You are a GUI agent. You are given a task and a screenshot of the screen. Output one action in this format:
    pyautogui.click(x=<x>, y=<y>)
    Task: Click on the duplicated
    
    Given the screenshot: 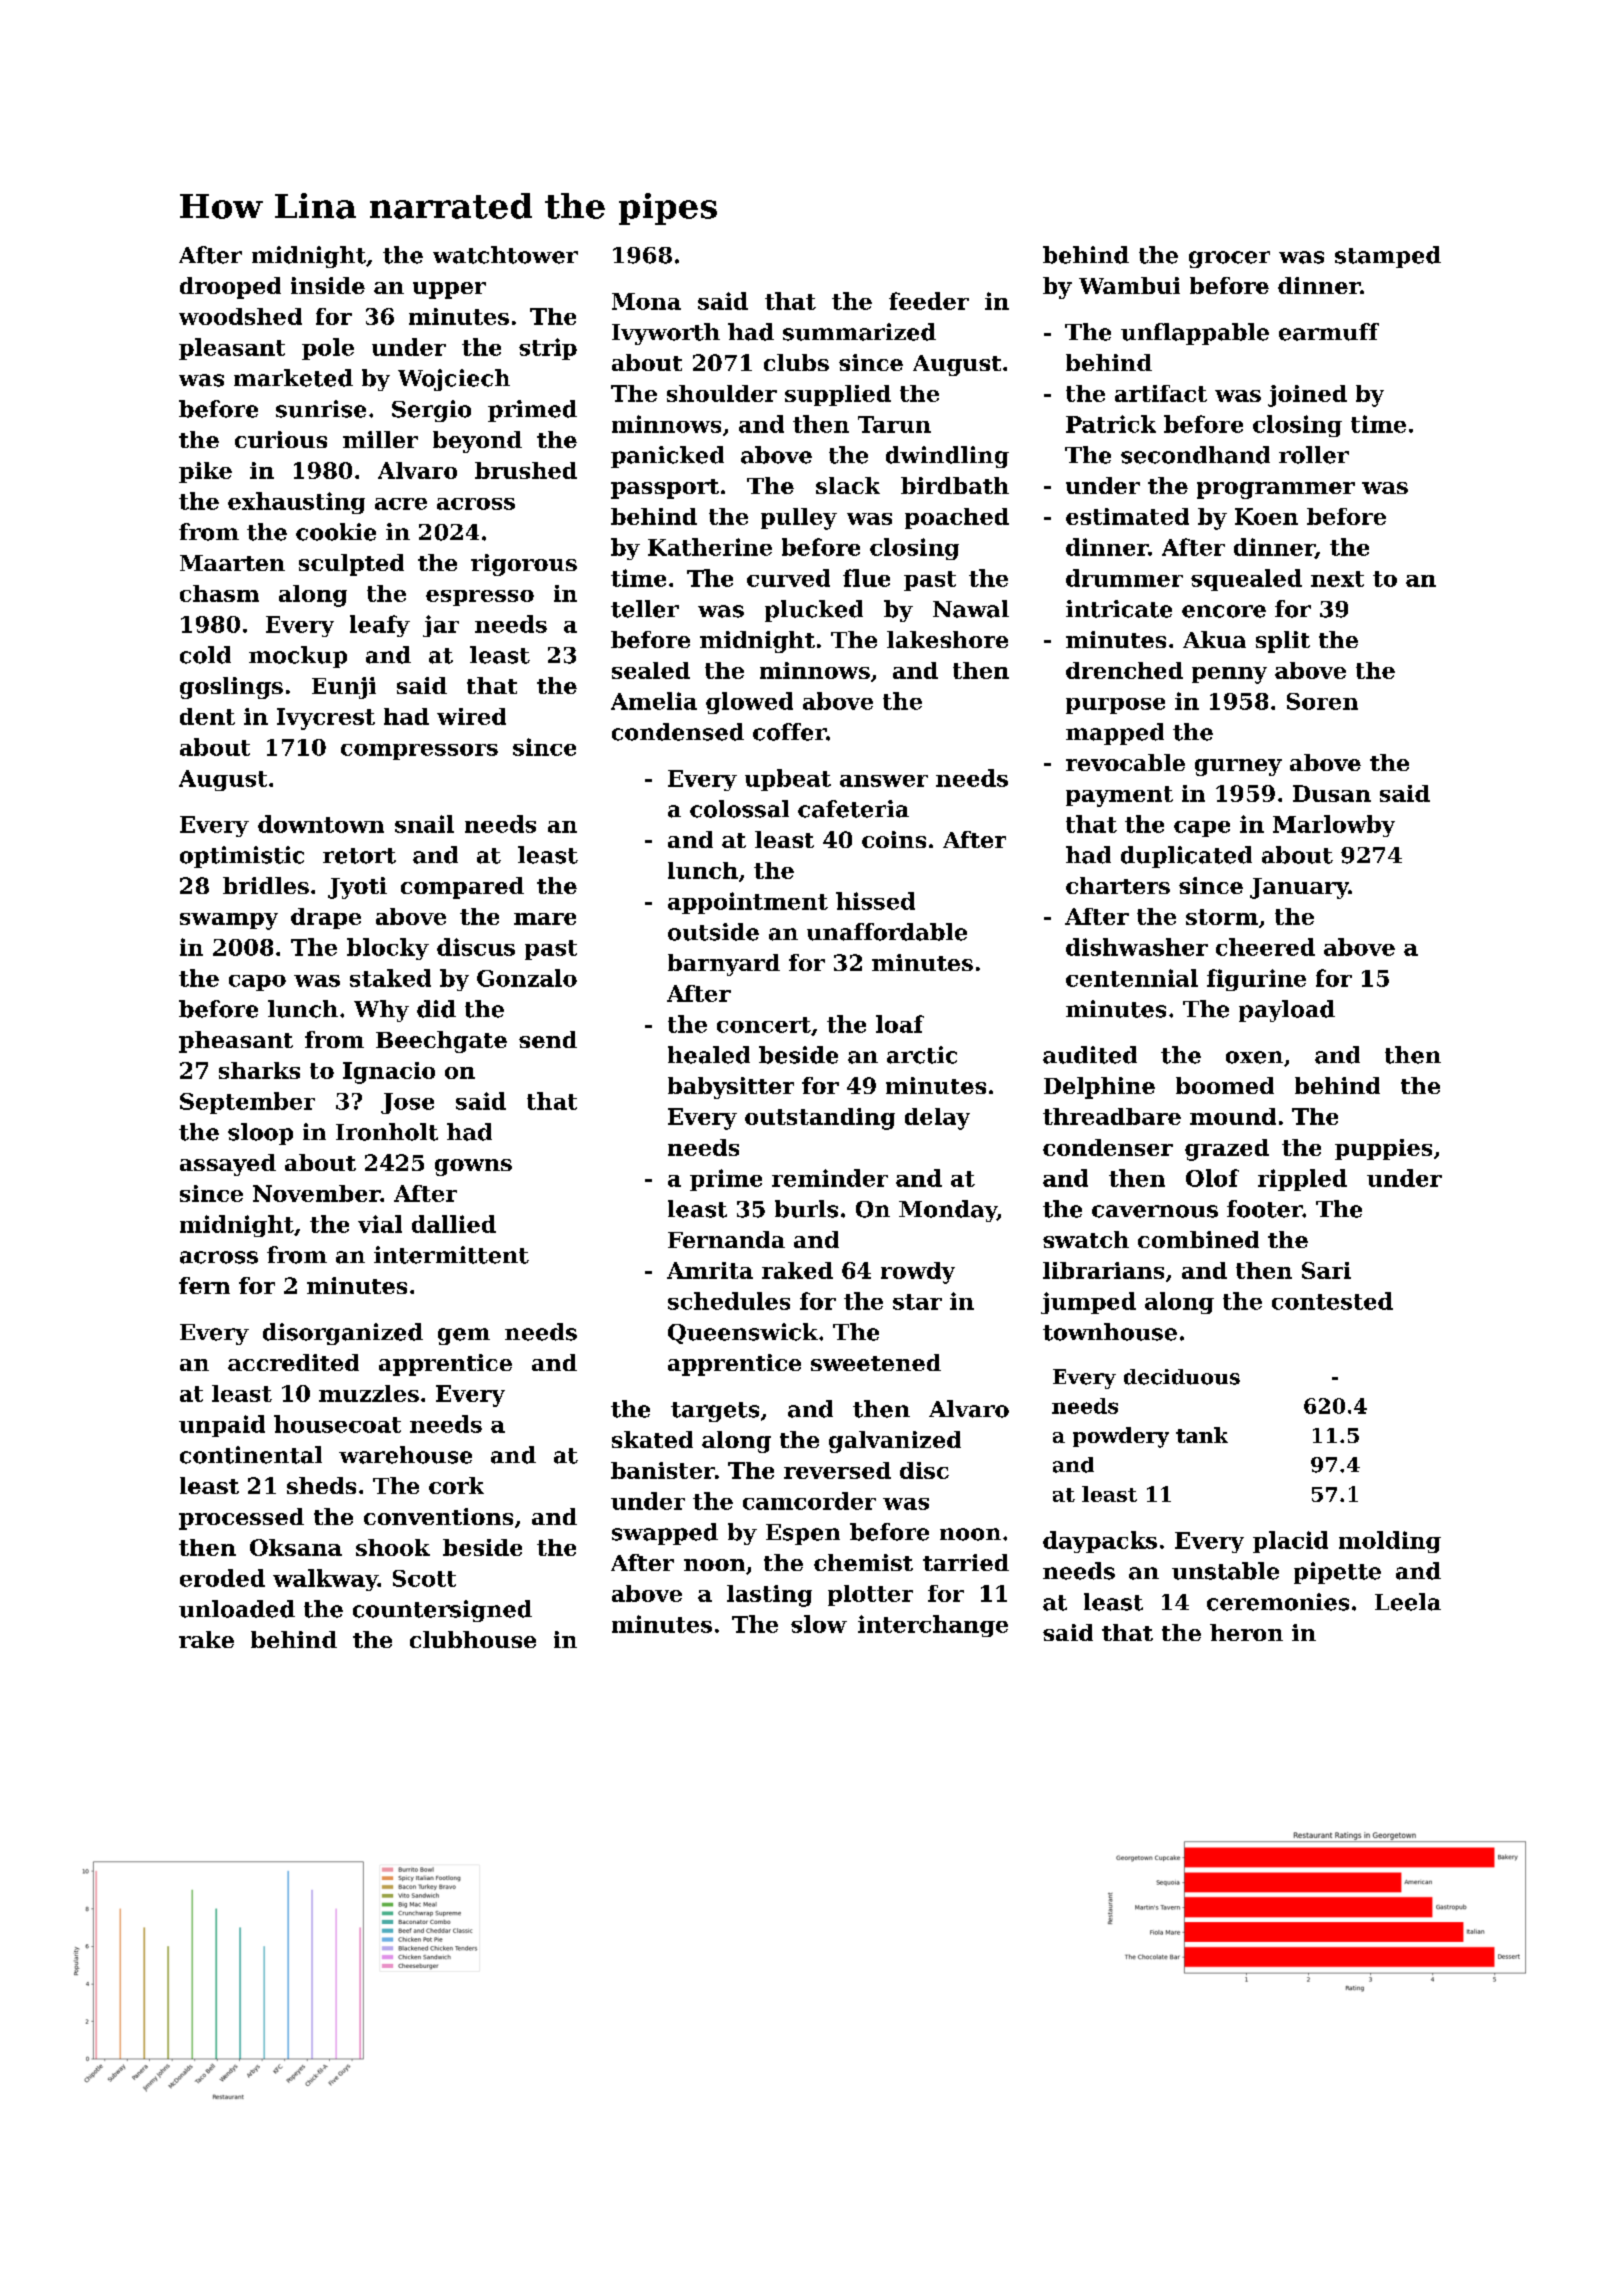 What is the action you would take?
    pyautogui.click(x=1186, y=857)
